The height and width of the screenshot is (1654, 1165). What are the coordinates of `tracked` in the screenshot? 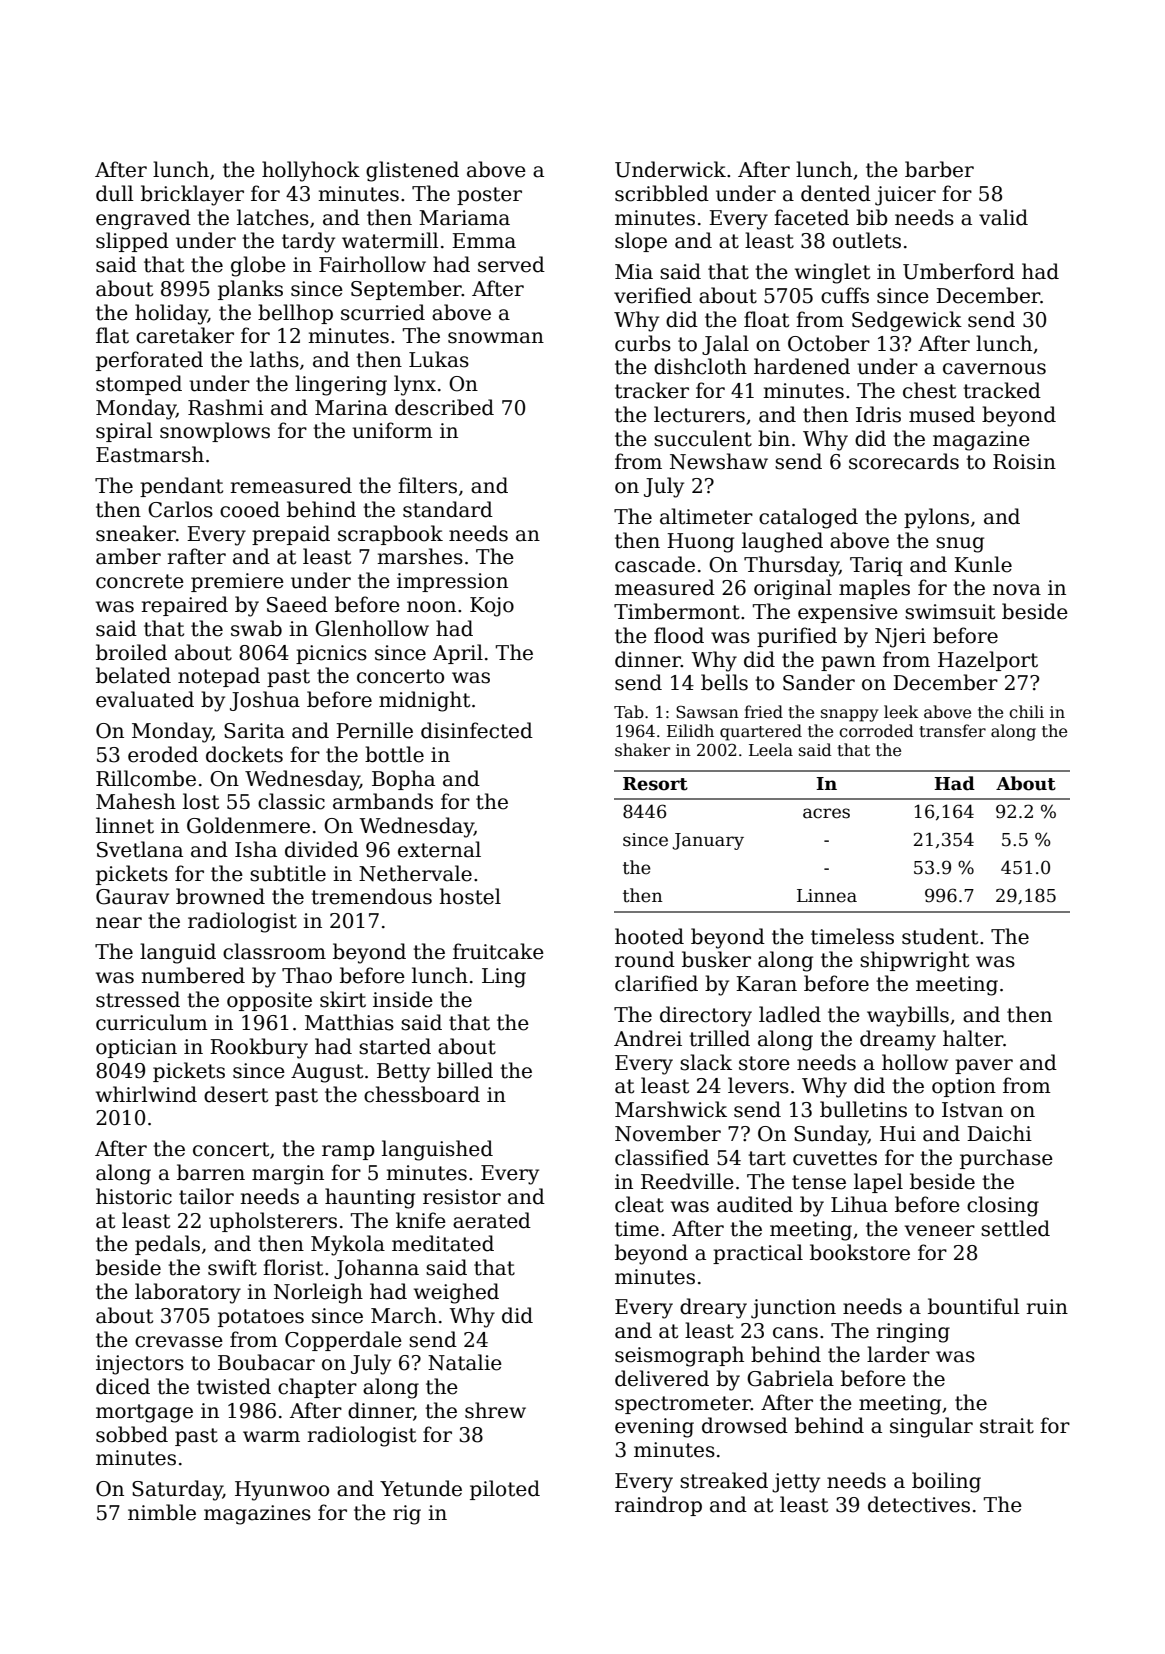 It's located at (1002, 390).
